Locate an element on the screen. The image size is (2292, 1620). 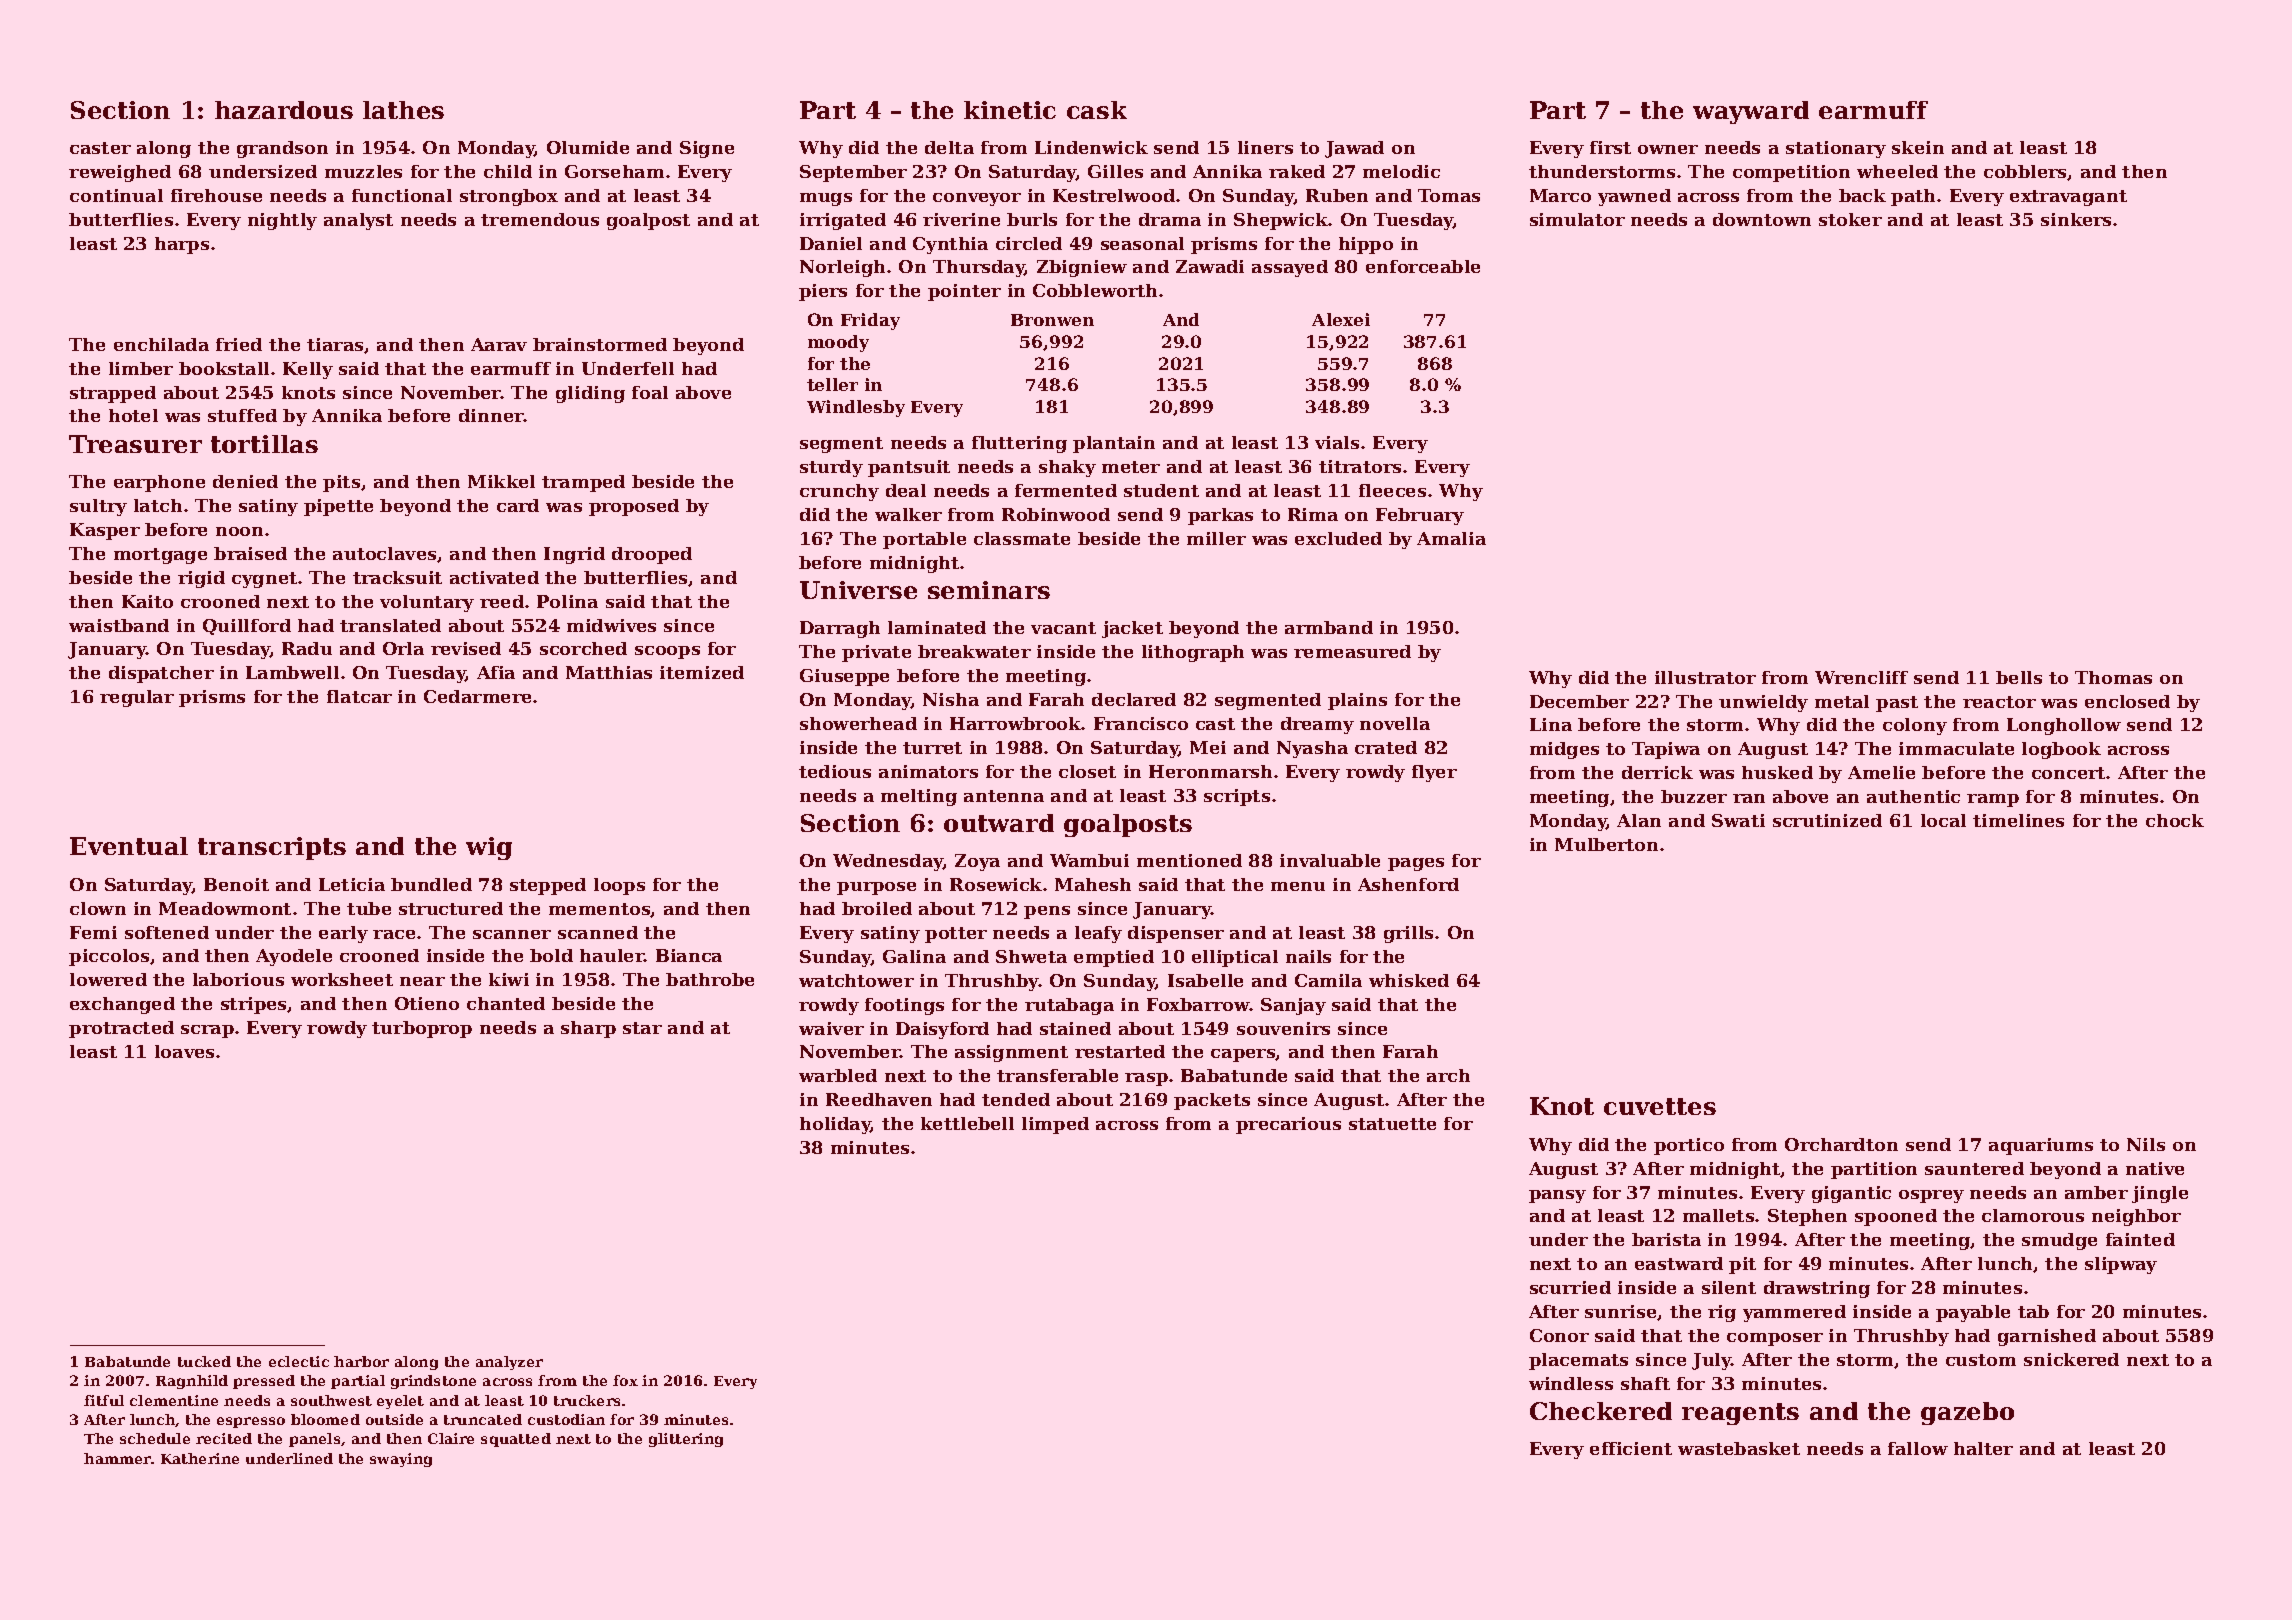
moody is located at coordinates (838, 343).
